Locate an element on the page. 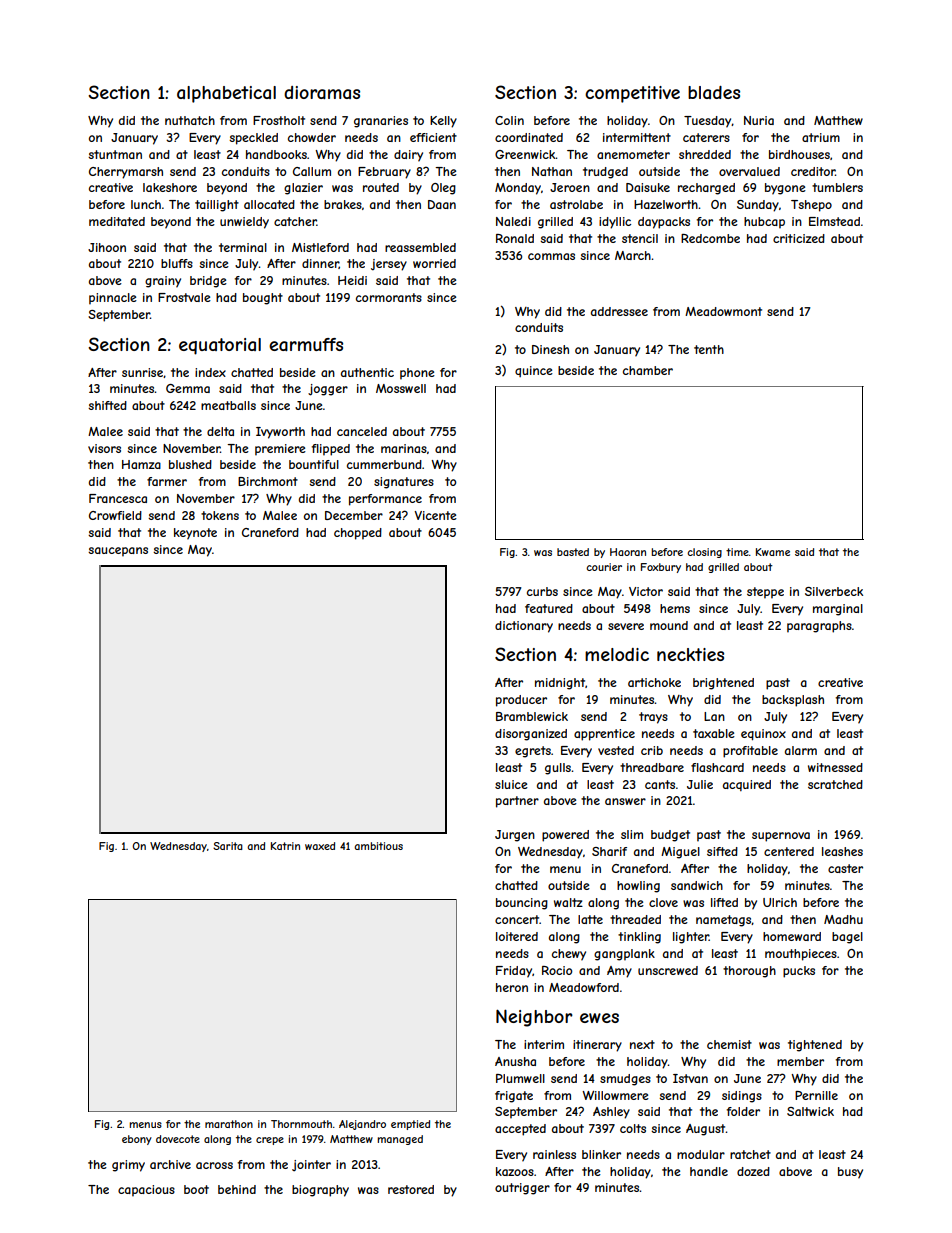  blades is located at coordinates (714, 92).
